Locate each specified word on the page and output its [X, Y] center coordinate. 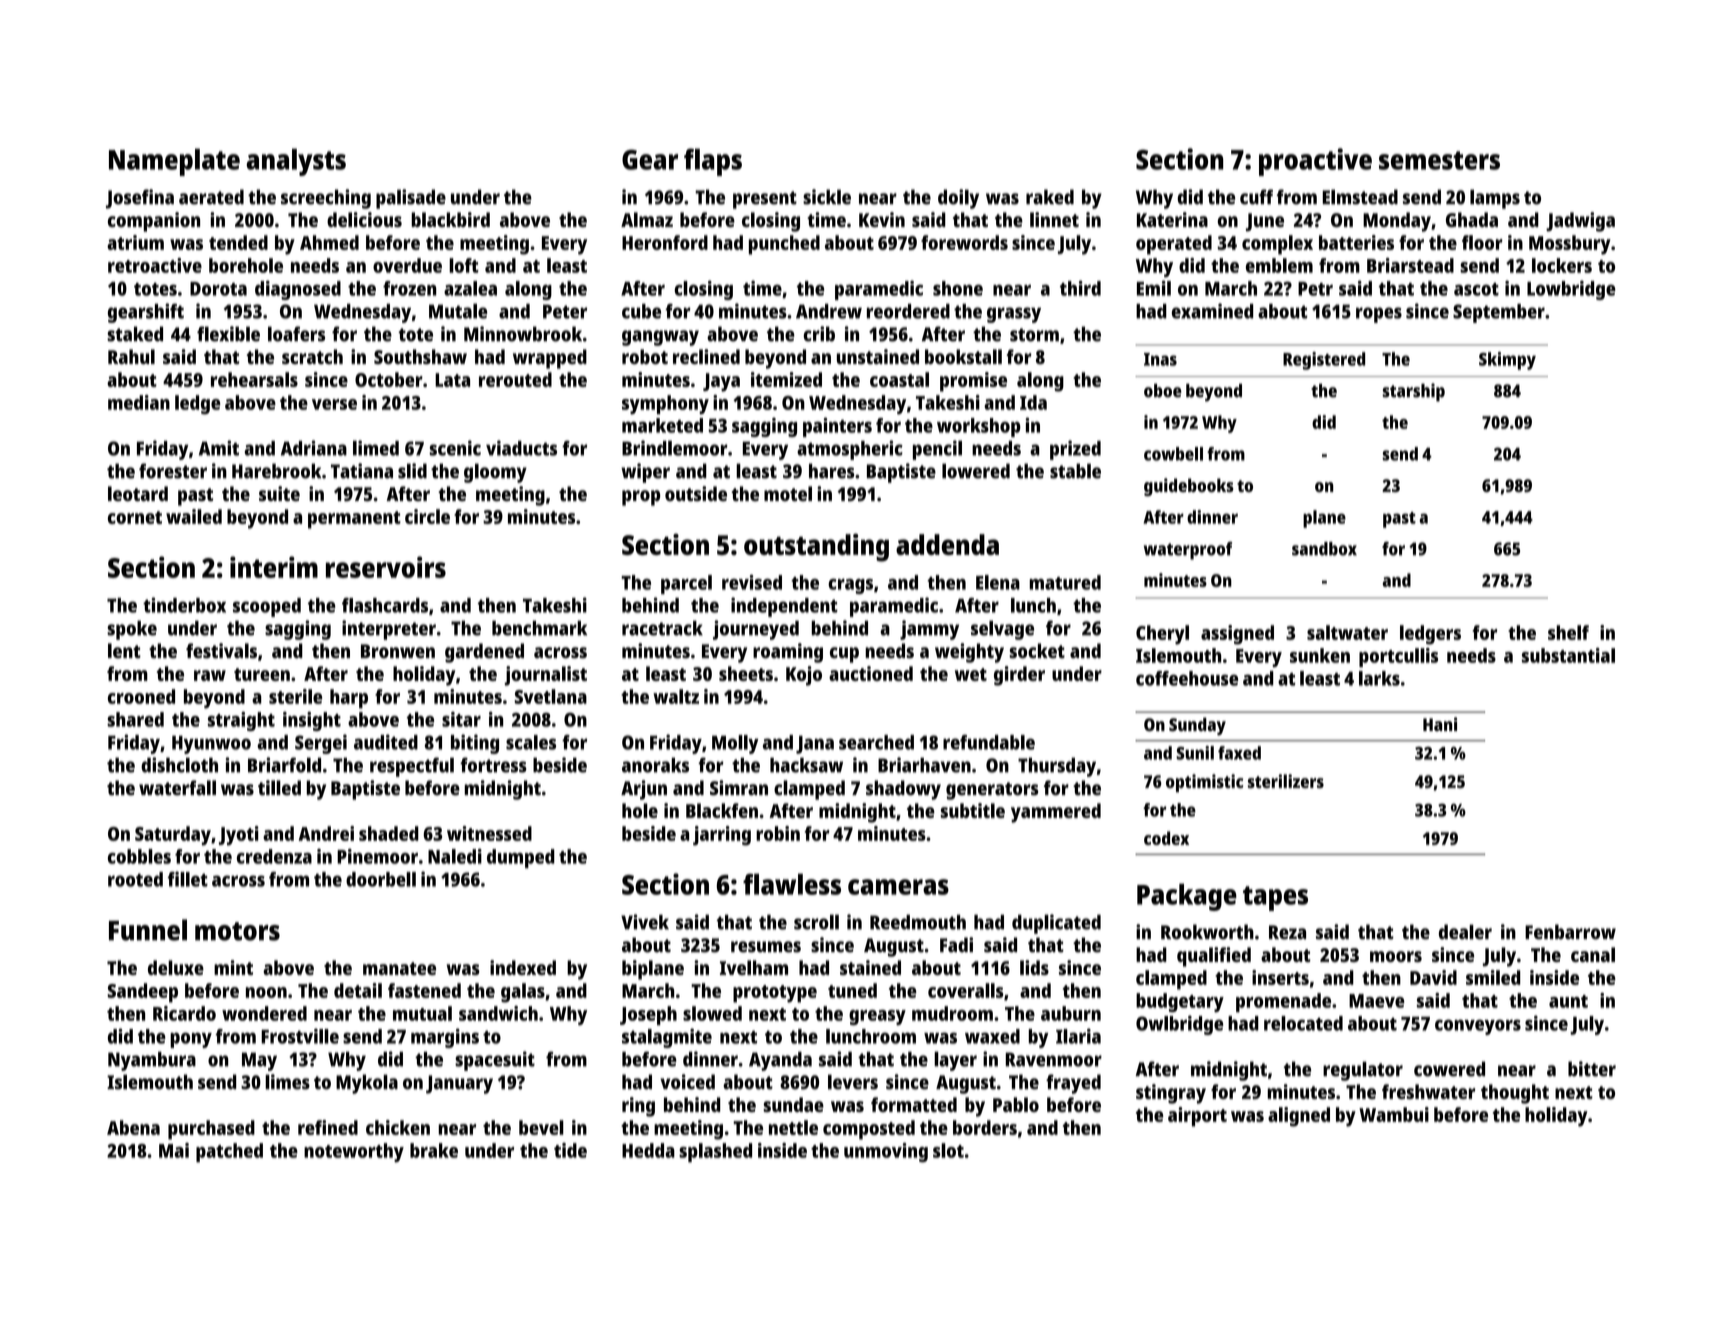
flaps [713, 162]
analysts [296, 162]
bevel [541, 1127]
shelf [1568, 632]
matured [1065, 582]
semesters [1439, 160]
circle [427, 516]
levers [853, 1082]
